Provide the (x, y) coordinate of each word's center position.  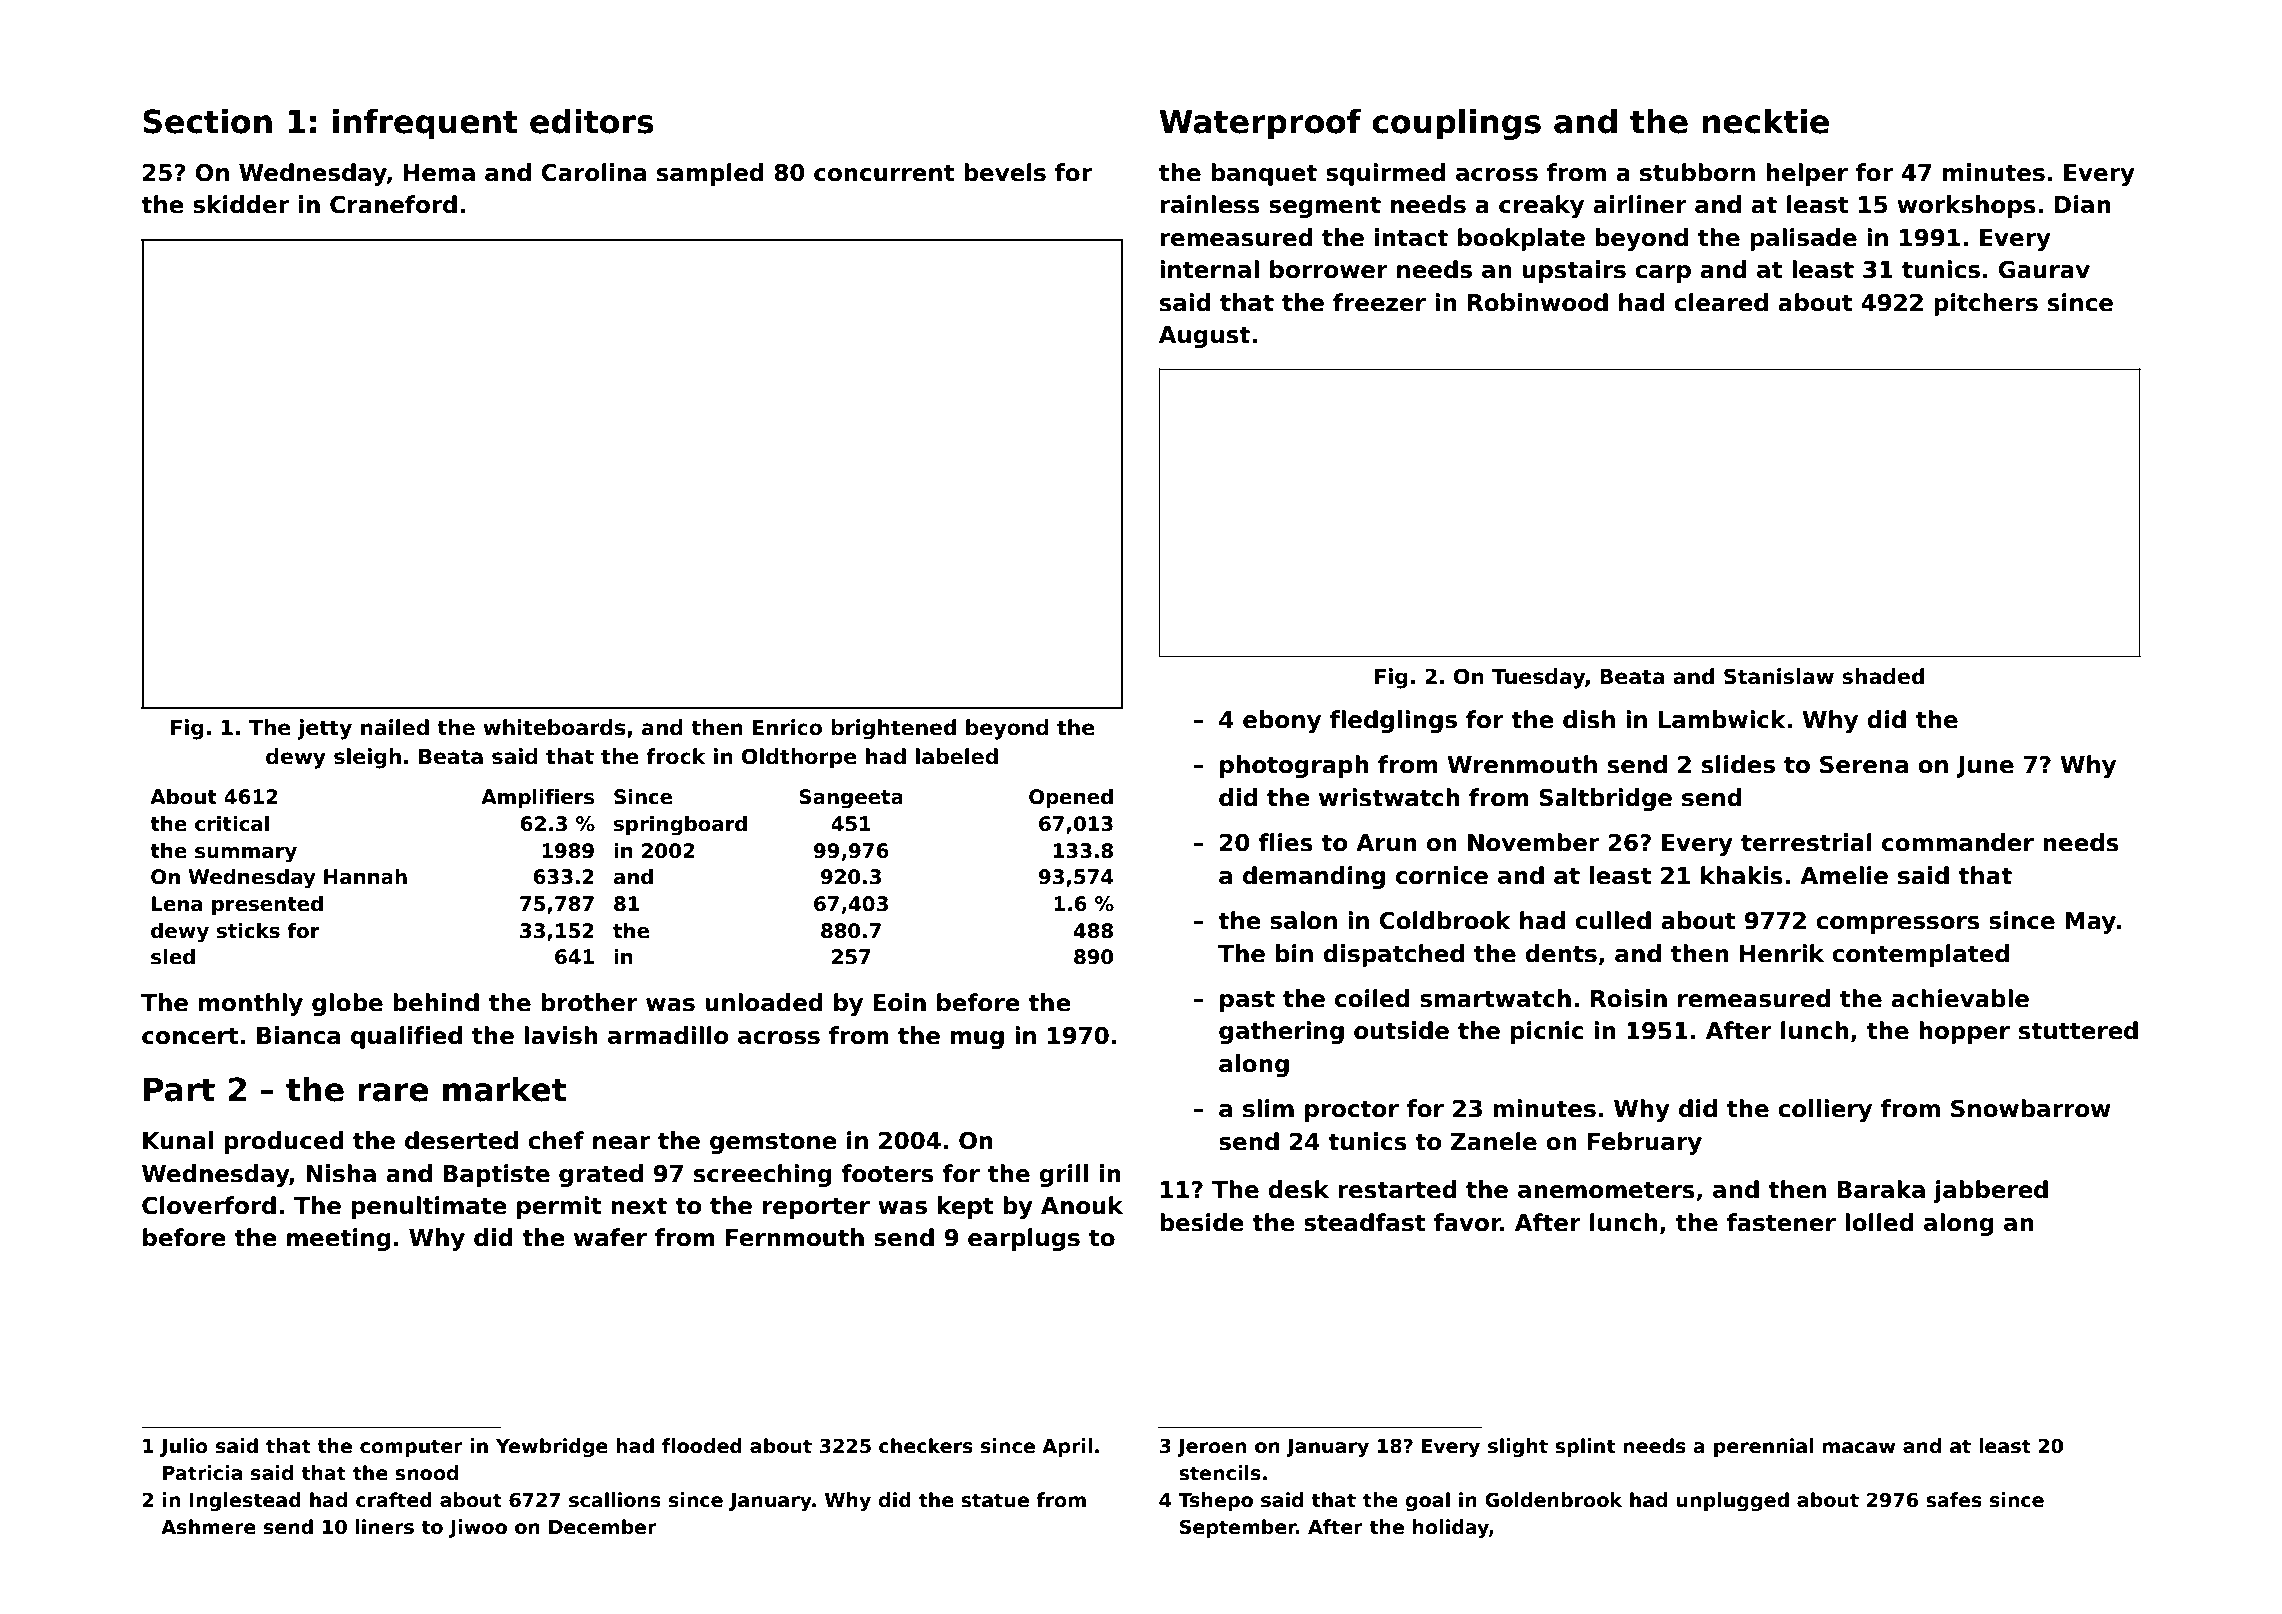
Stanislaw (1779, 676)
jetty (324, 729)
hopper (1964, 1032)
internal (1209, 269)
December (603, 1527)
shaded (1883, 676)
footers (887, 1173)
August (1204, 337)
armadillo (668, 1035)
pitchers (1986, 304)
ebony (1282, 721)
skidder (241, 204)
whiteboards (554, 727)
